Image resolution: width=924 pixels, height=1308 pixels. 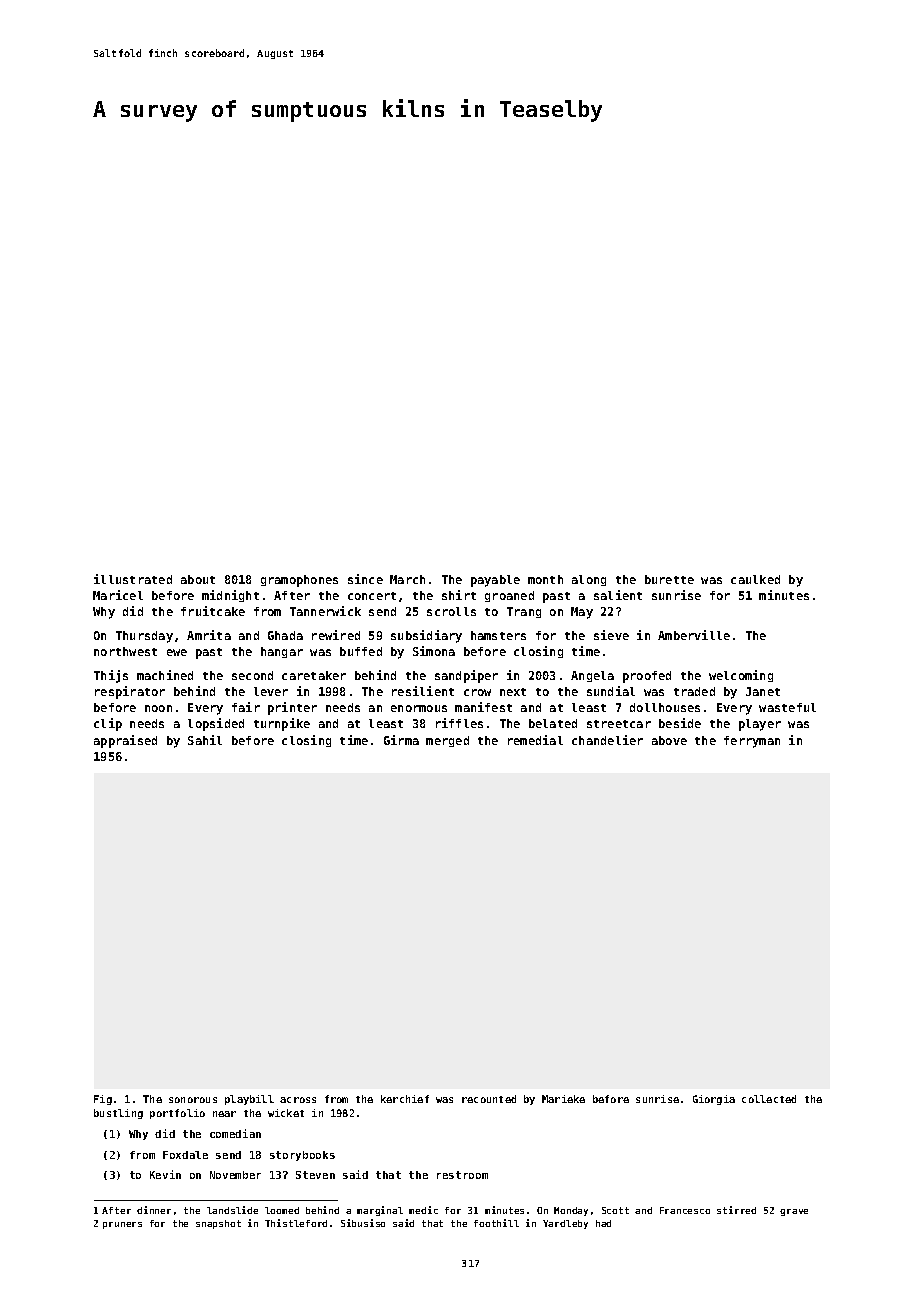 I want to click on appraised, so click(x=125, y=741).
